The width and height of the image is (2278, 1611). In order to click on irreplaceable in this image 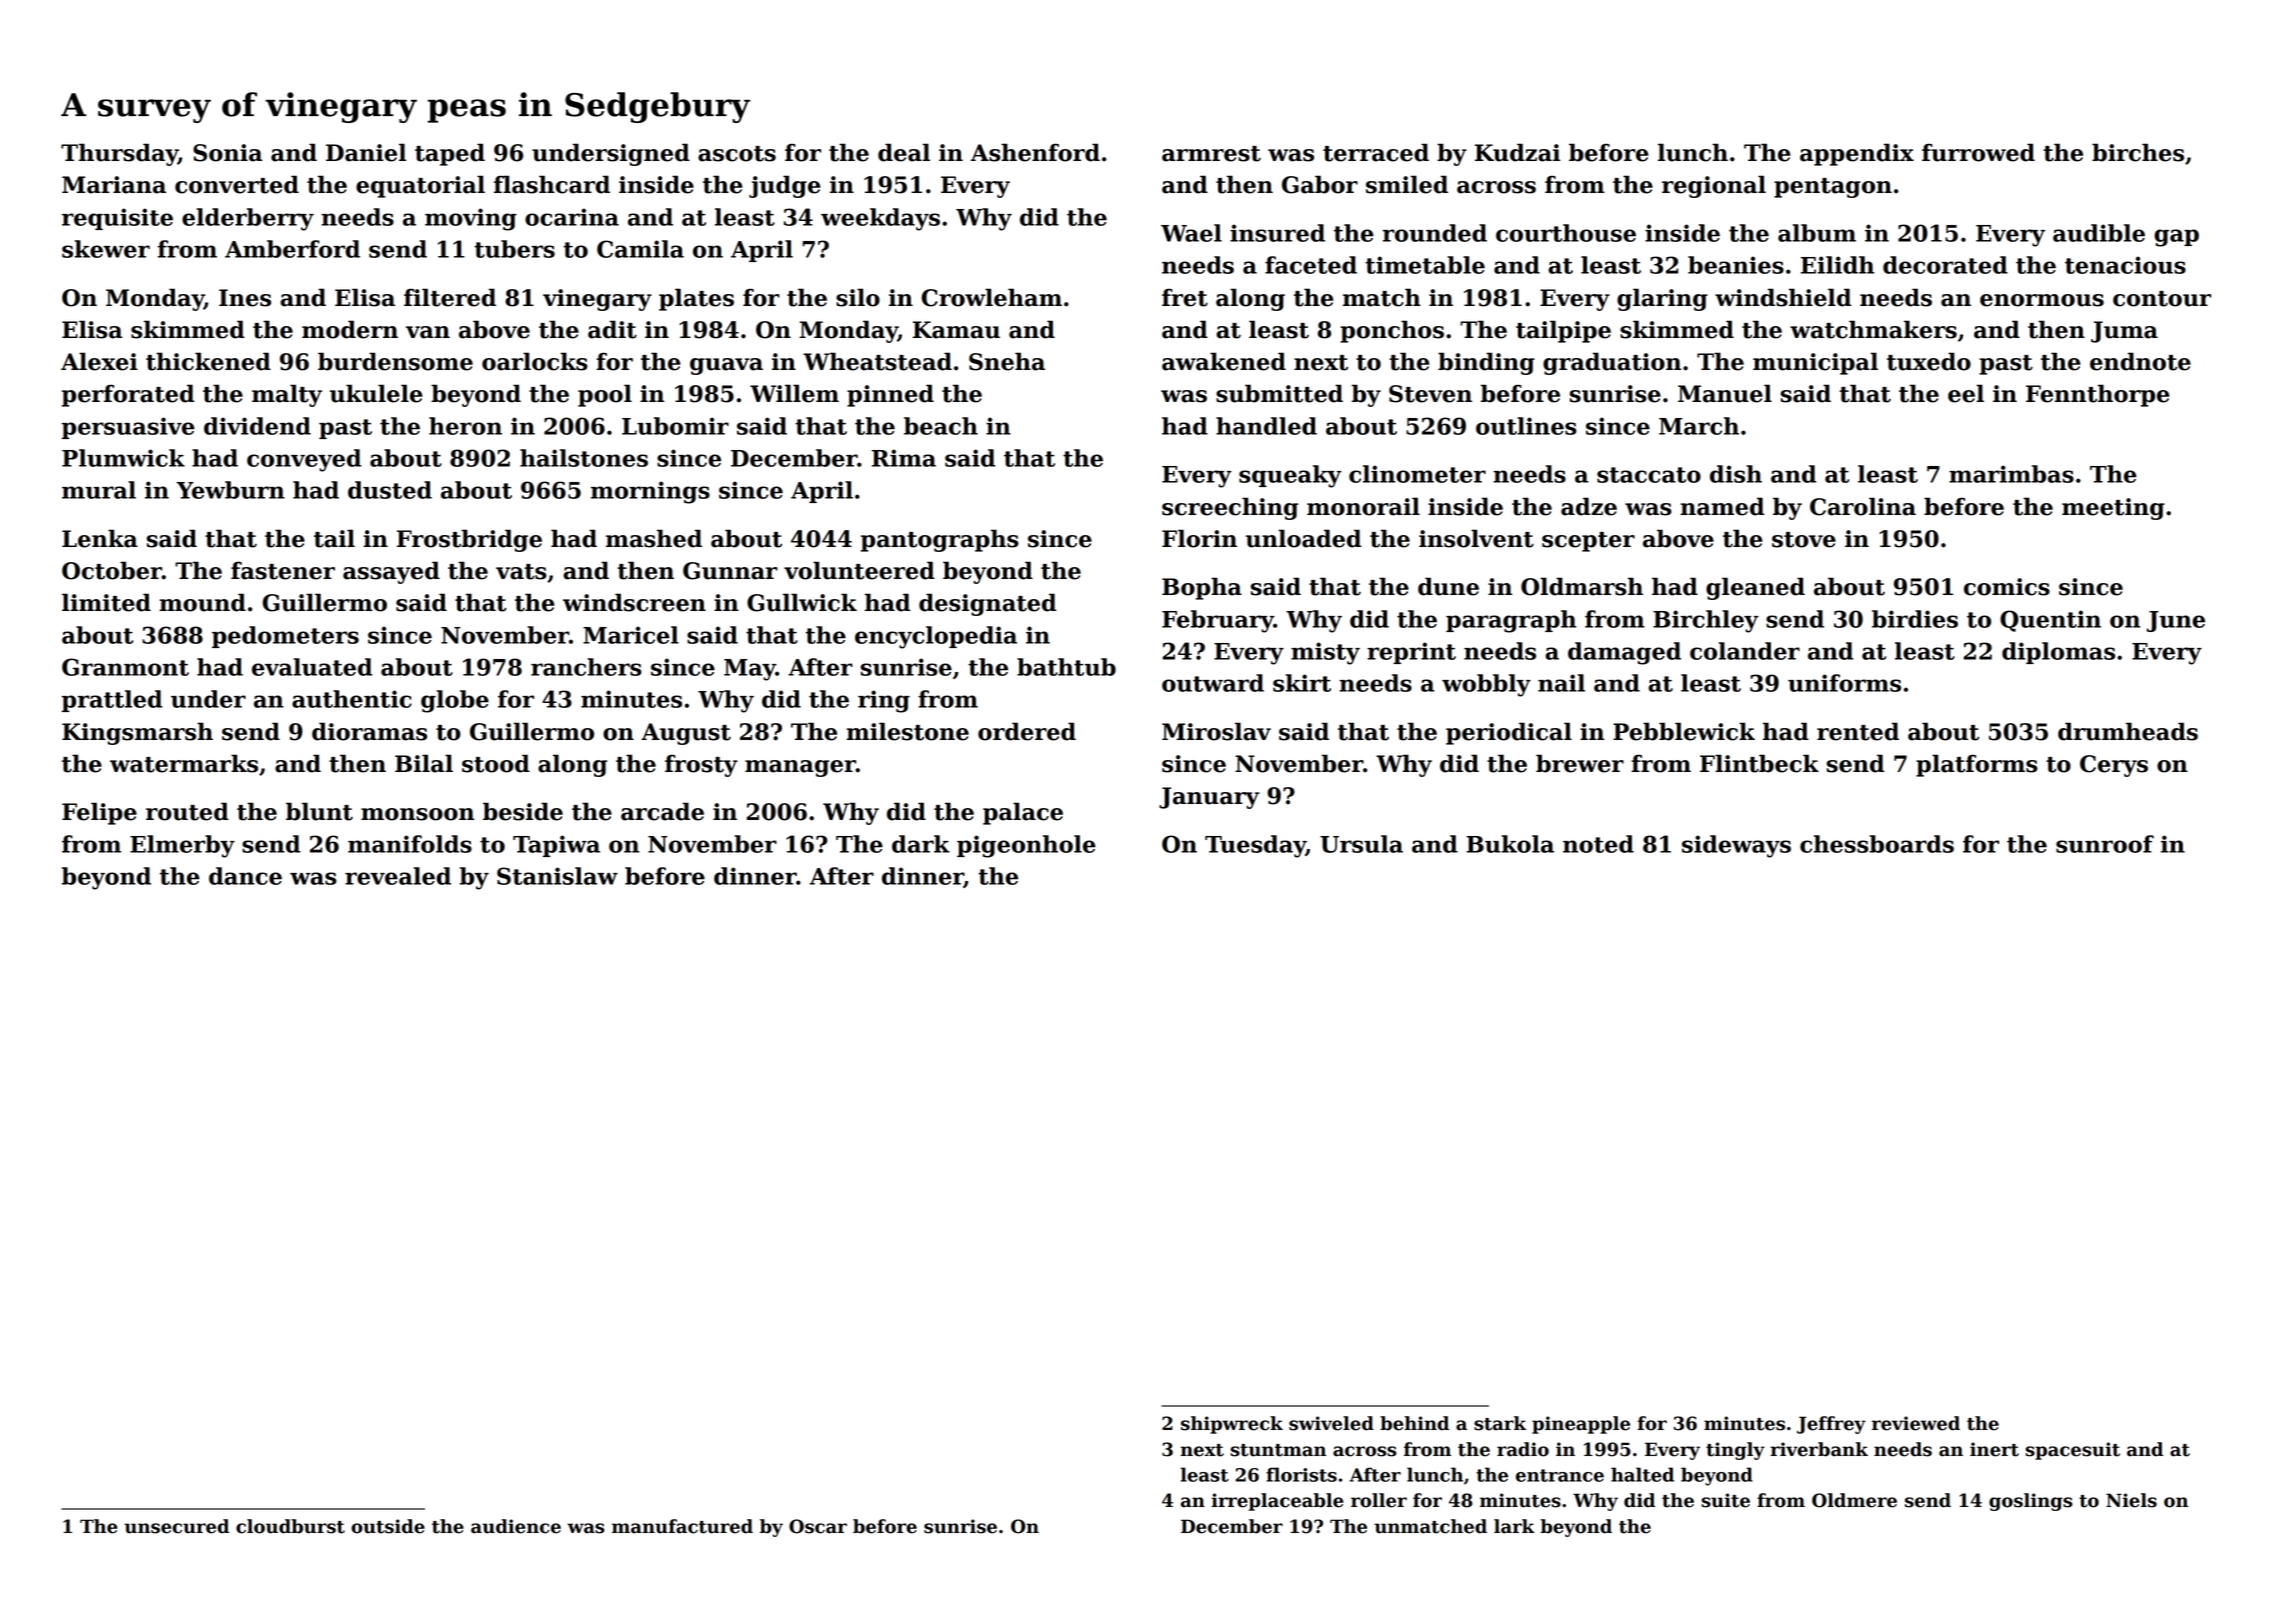, I will do `click(1277, 1502)`.
